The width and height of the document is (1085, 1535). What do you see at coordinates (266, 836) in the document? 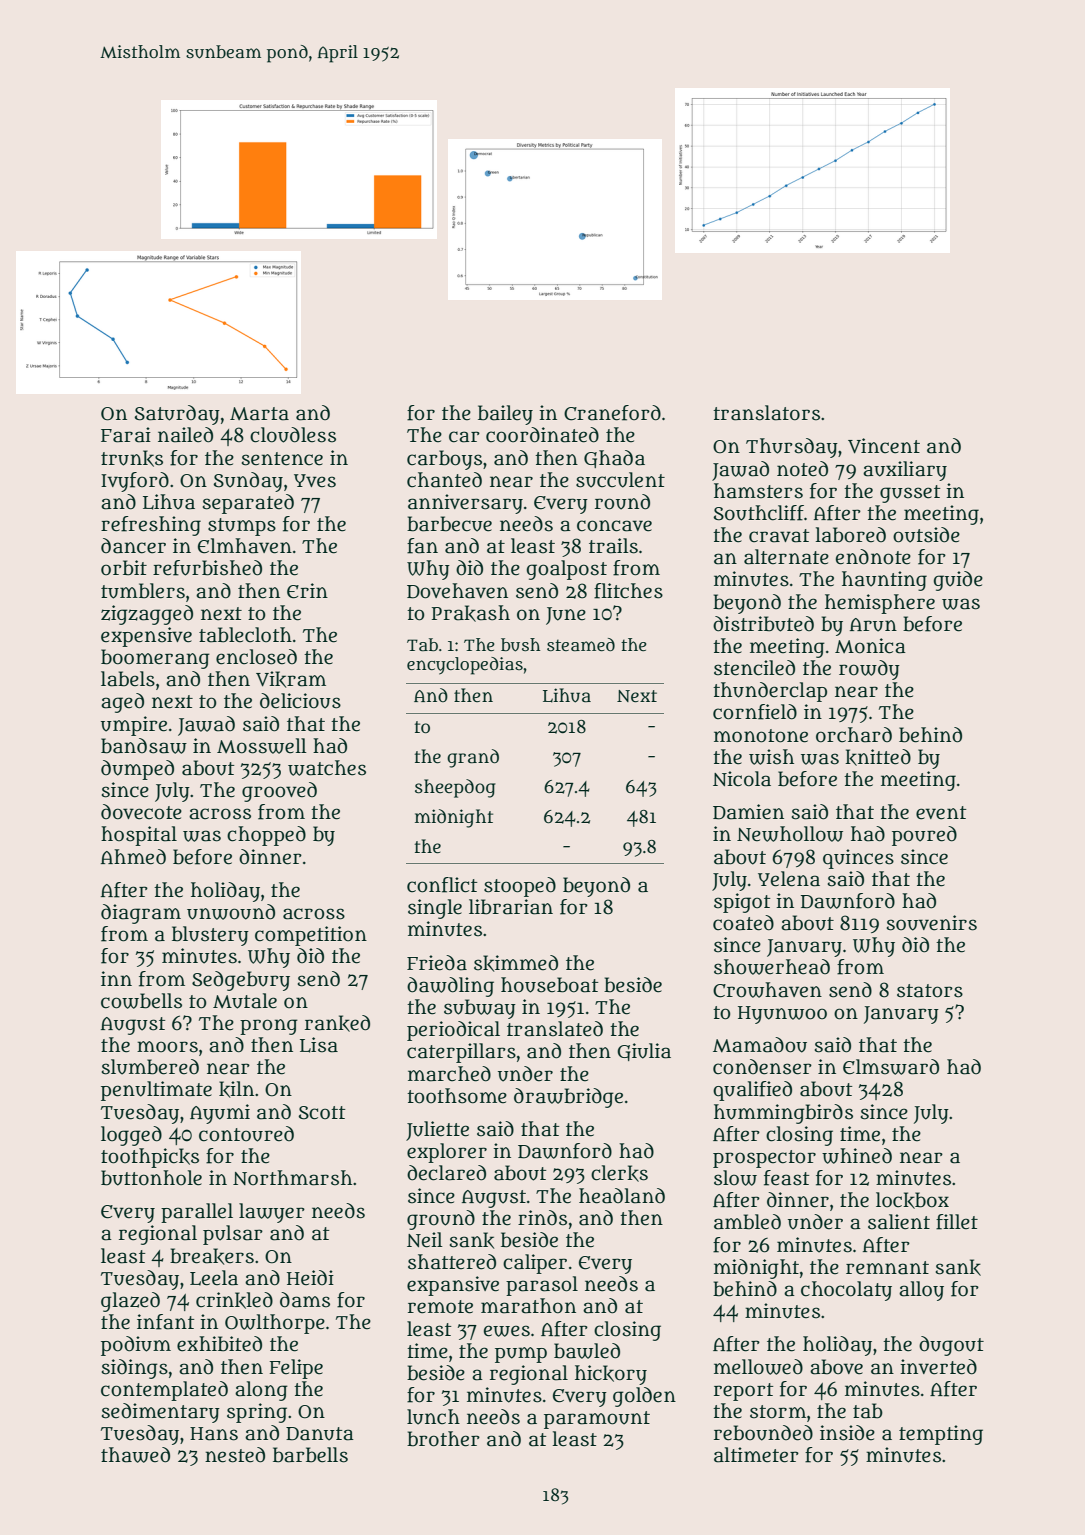
I see `chopped` at bounding box center [266, 836].
